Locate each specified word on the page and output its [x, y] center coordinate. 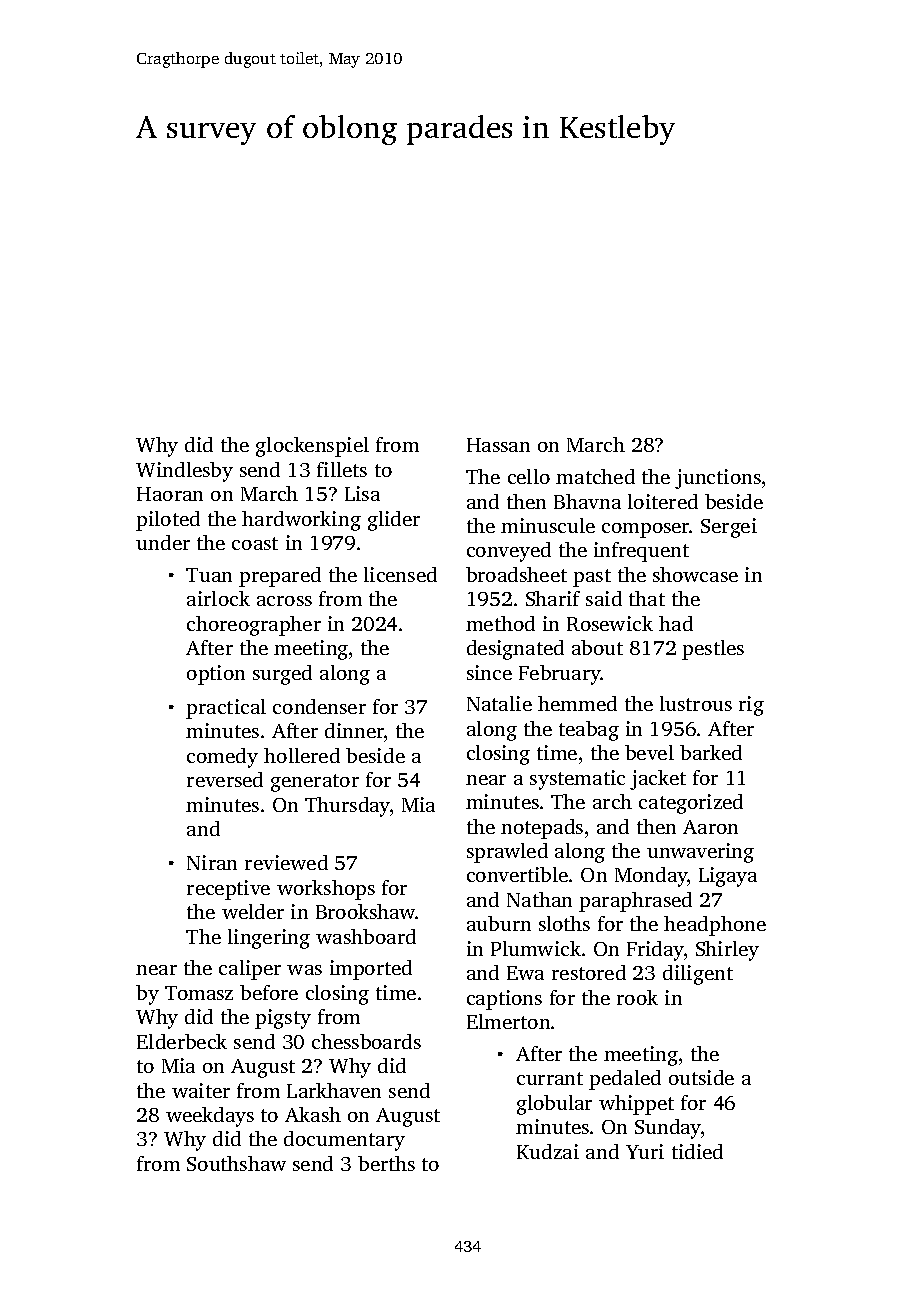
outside [701, 1077]
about [597, 647]
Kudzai [548, 1151]
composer [646, 530]
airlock [218, 598]
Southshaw [236, 1163]
